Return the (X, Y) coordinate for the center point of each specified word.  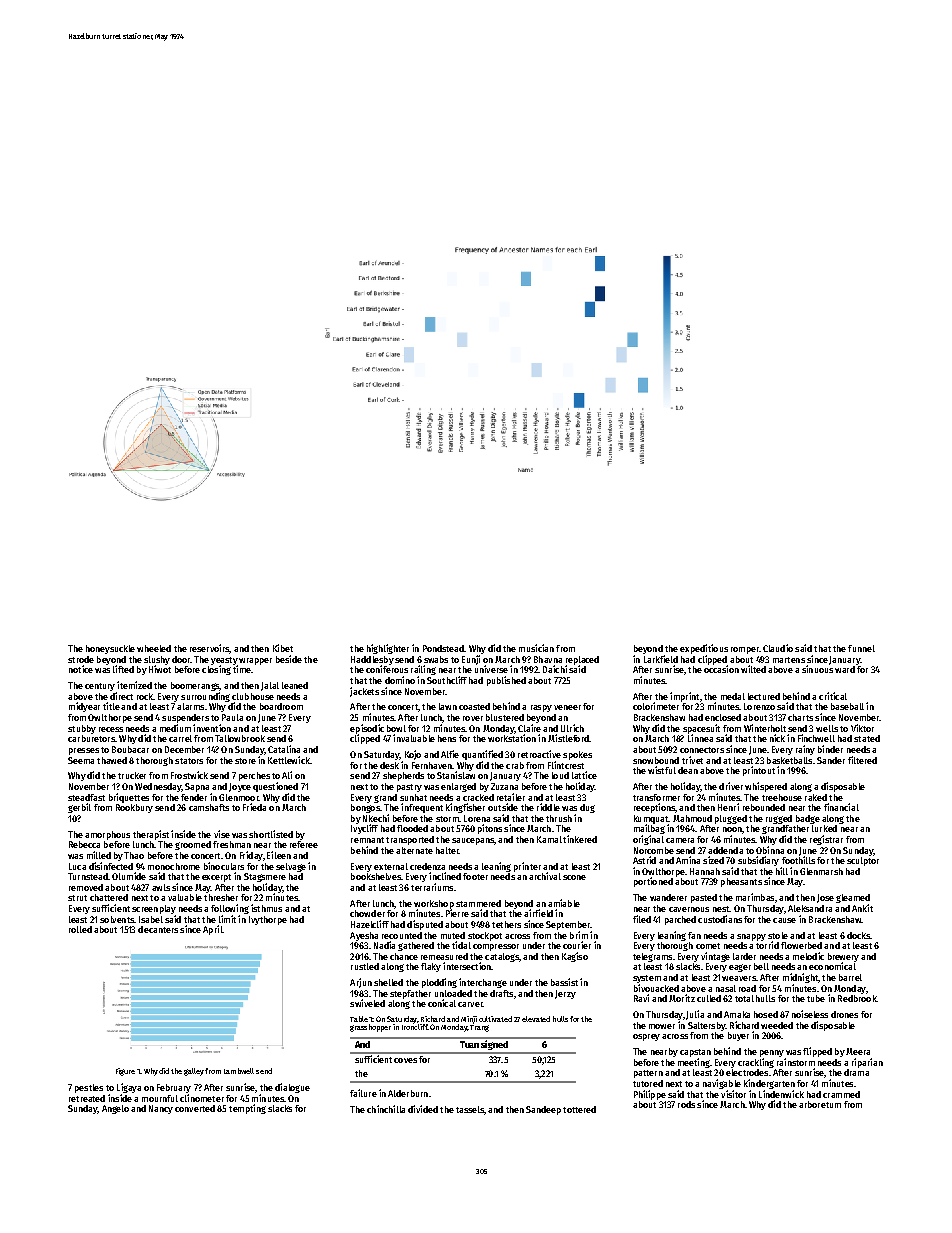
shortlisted (271, 834)
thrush (559, 818)
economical (832, 966)
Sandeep (543, 1110)
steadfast (86, 797)
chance (404, 956)
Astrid (644, 860)
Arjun (361, 983)
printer (527, 867)
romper (745, 650)
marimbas (755, 897)
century (100, 687)
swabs (436, 659)
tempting (247, 1109)
